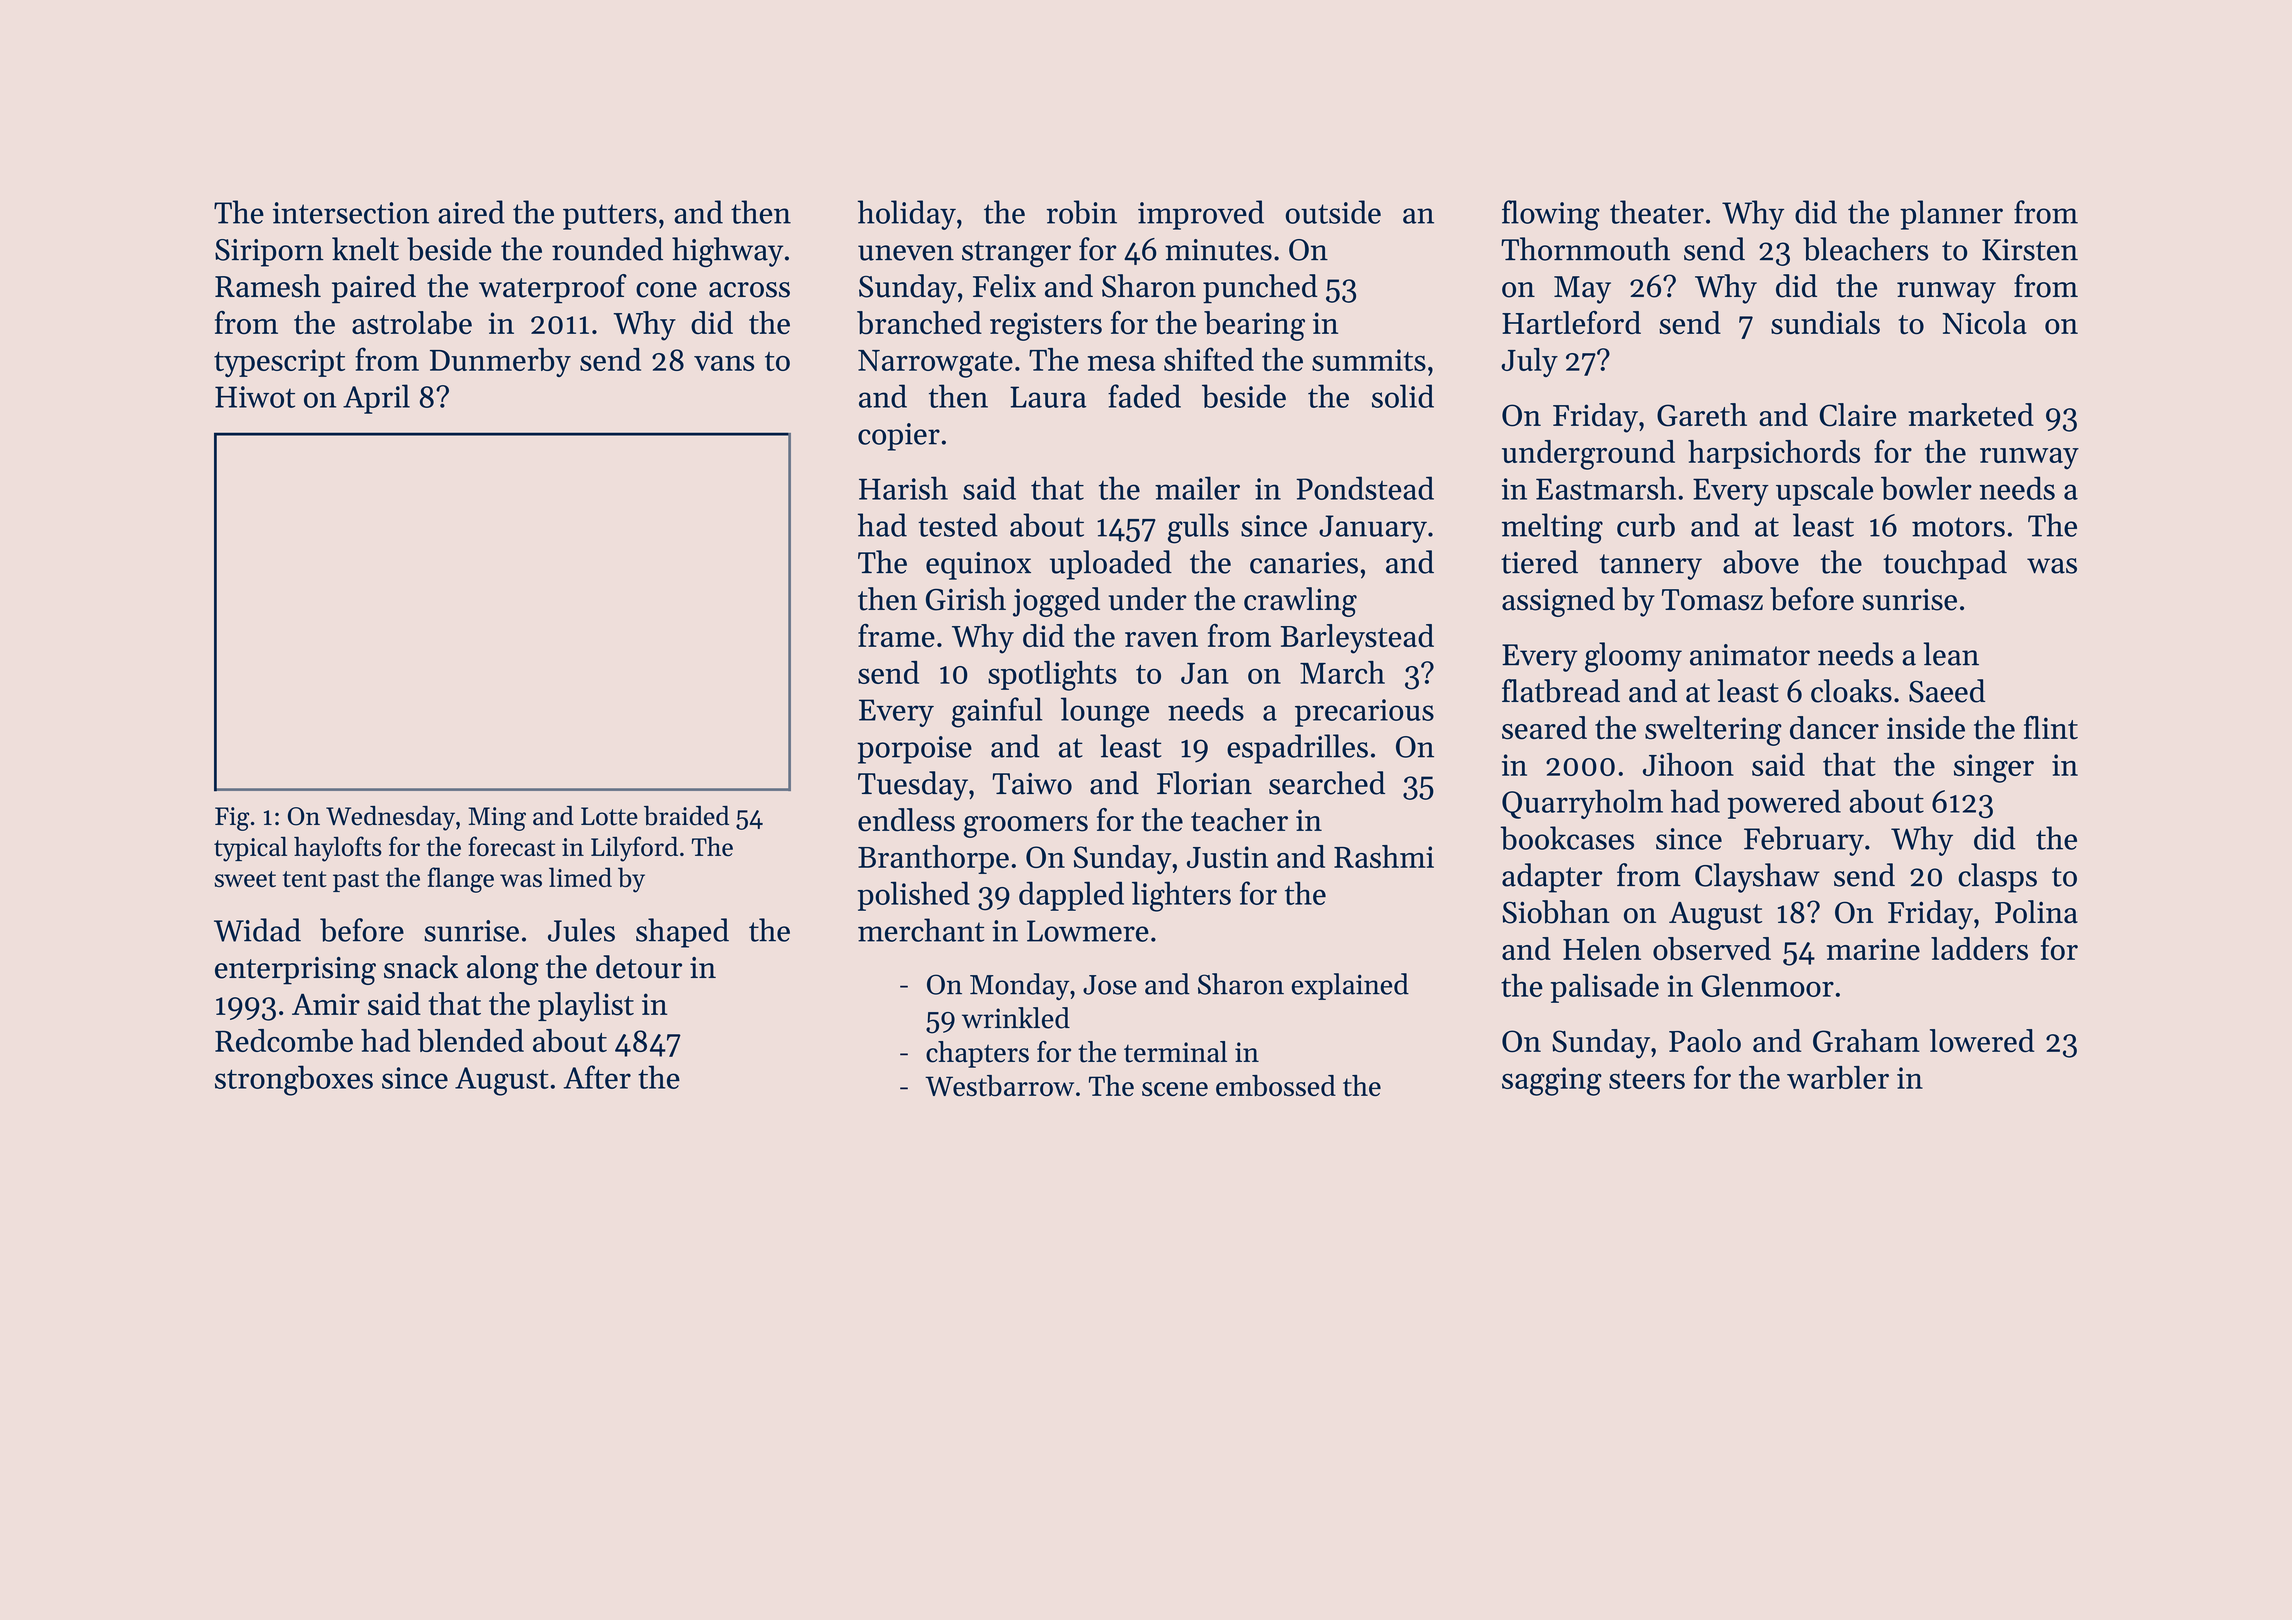 The width and height of the image is (2292, 1620). What do you see at coordinates (1403, 396) in the image?
I see `solid` at bounding box center [1403, 396].
